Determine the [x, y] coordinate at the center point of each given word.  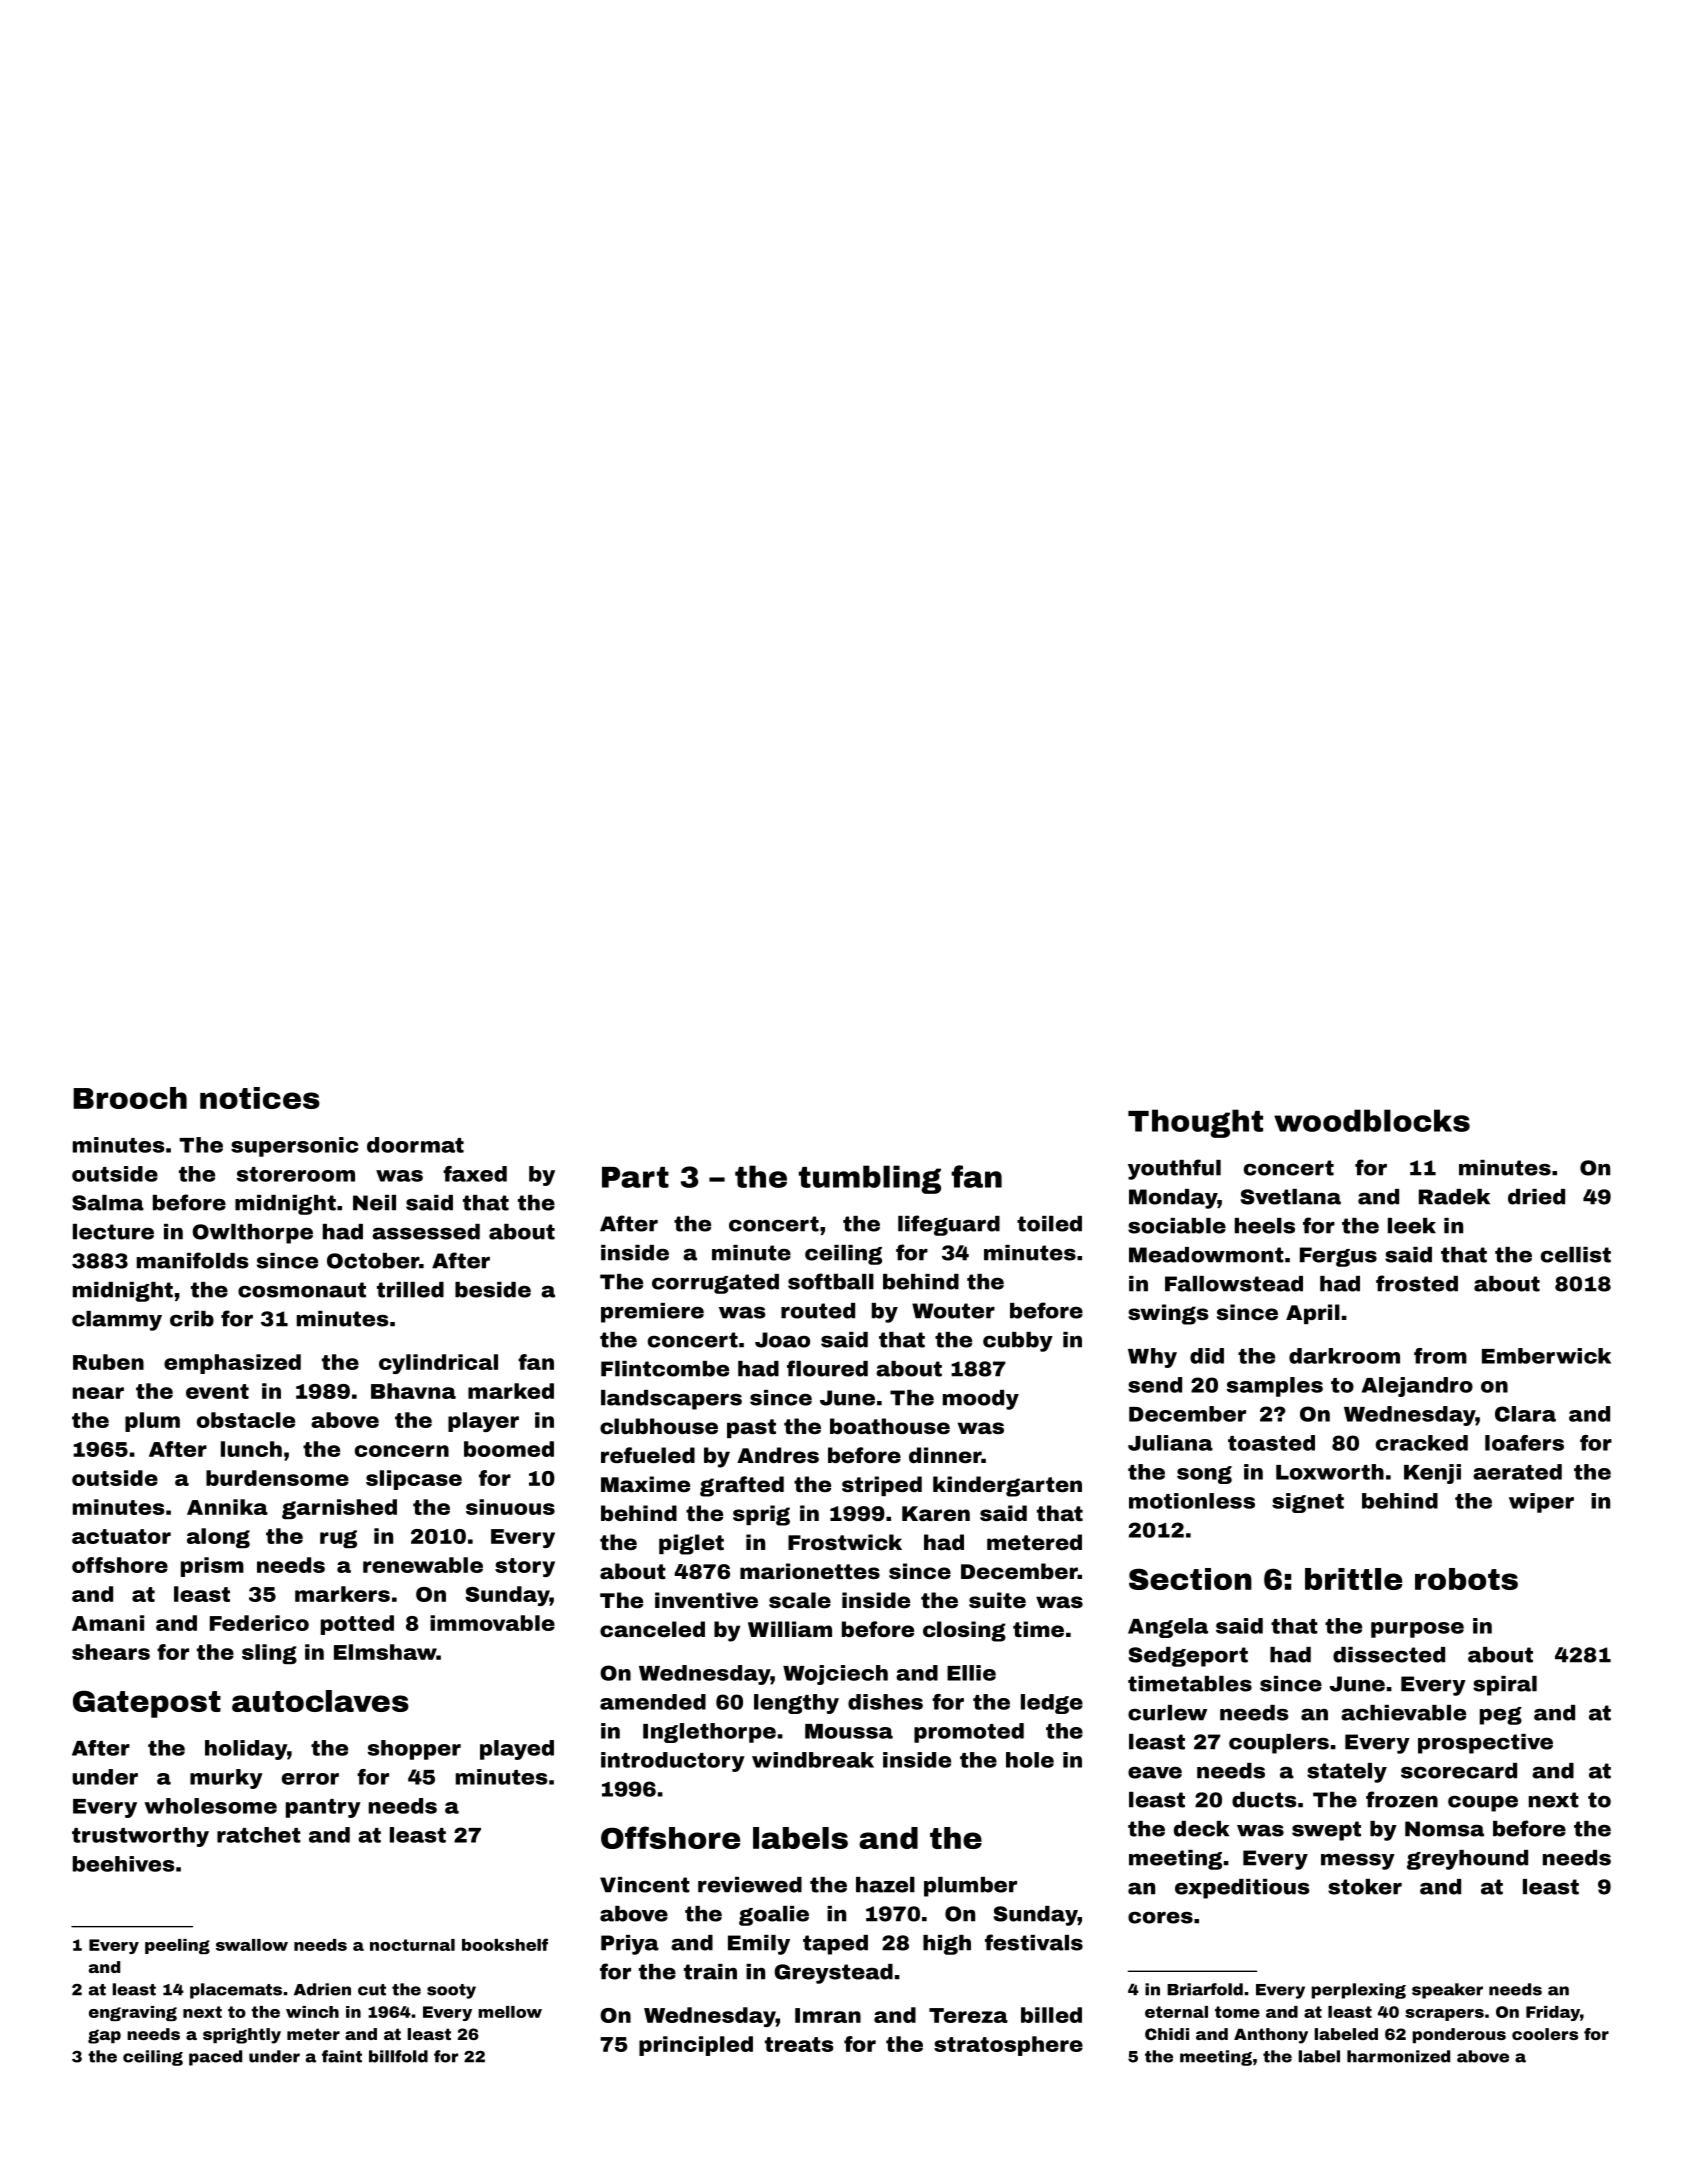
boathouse [890, 1426]
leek [1412, 1226]
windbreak [813, 1760]
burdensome [277, 1478]
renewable [423, 1565]
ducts [1264, 1800]
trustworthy [140, 1837]
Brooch [130, 1098]
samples [1275, 1387]
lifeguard [949, 1225]
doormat [415, 1145]
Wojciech [835, 1675]
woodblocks [1372, 1120]
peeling [177, 1946]
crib [192, 1319]
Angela [1168, 1628]
